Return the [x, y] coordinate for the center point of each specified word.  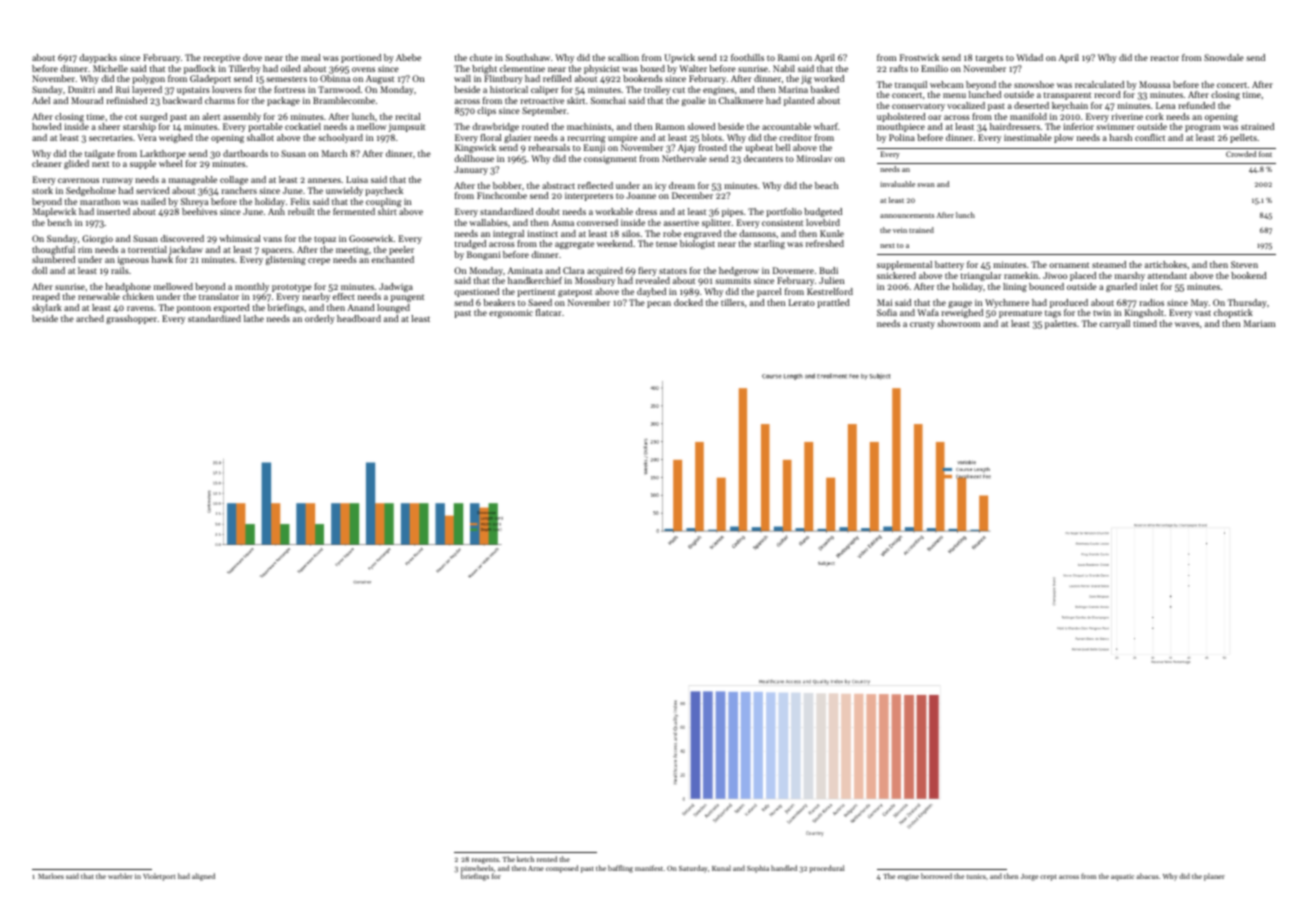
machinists [589, 126]
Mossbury [595, 281]
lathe [254, 318]
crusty [922, 325]
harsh [1120, 137]
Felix [300, 201]
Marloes [51, 876]
